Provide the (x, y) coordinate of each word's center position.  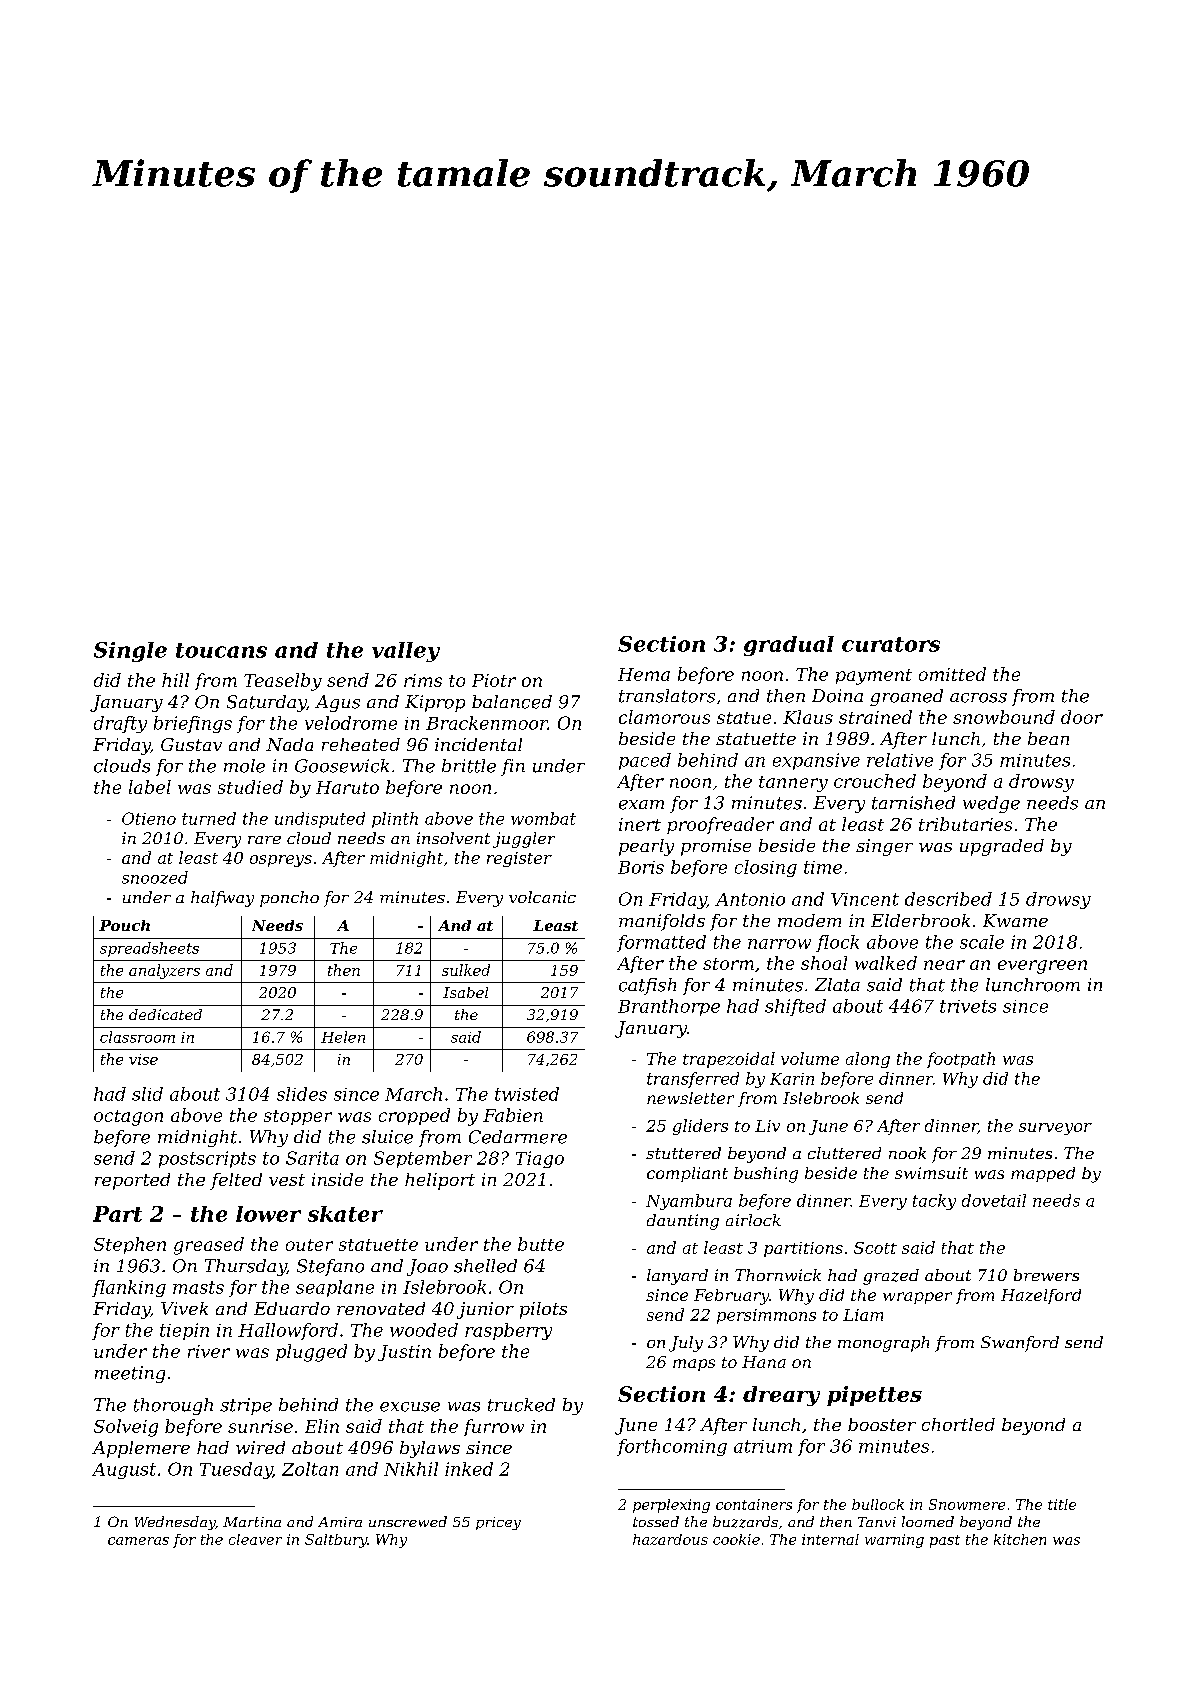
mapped (1043, 1174)
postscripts (207, 1159)
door (1082, 717)
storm (728, 964)
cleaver (255, 1539)
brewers (1046, 1275)
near (944, 965)
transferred (693, 1080)
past (945, 1541)
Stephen (130, 1245)
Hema (644, 674)
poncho (289, 899)
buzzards (745, 1522)
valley (406, 652)
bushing (766, 1175)
